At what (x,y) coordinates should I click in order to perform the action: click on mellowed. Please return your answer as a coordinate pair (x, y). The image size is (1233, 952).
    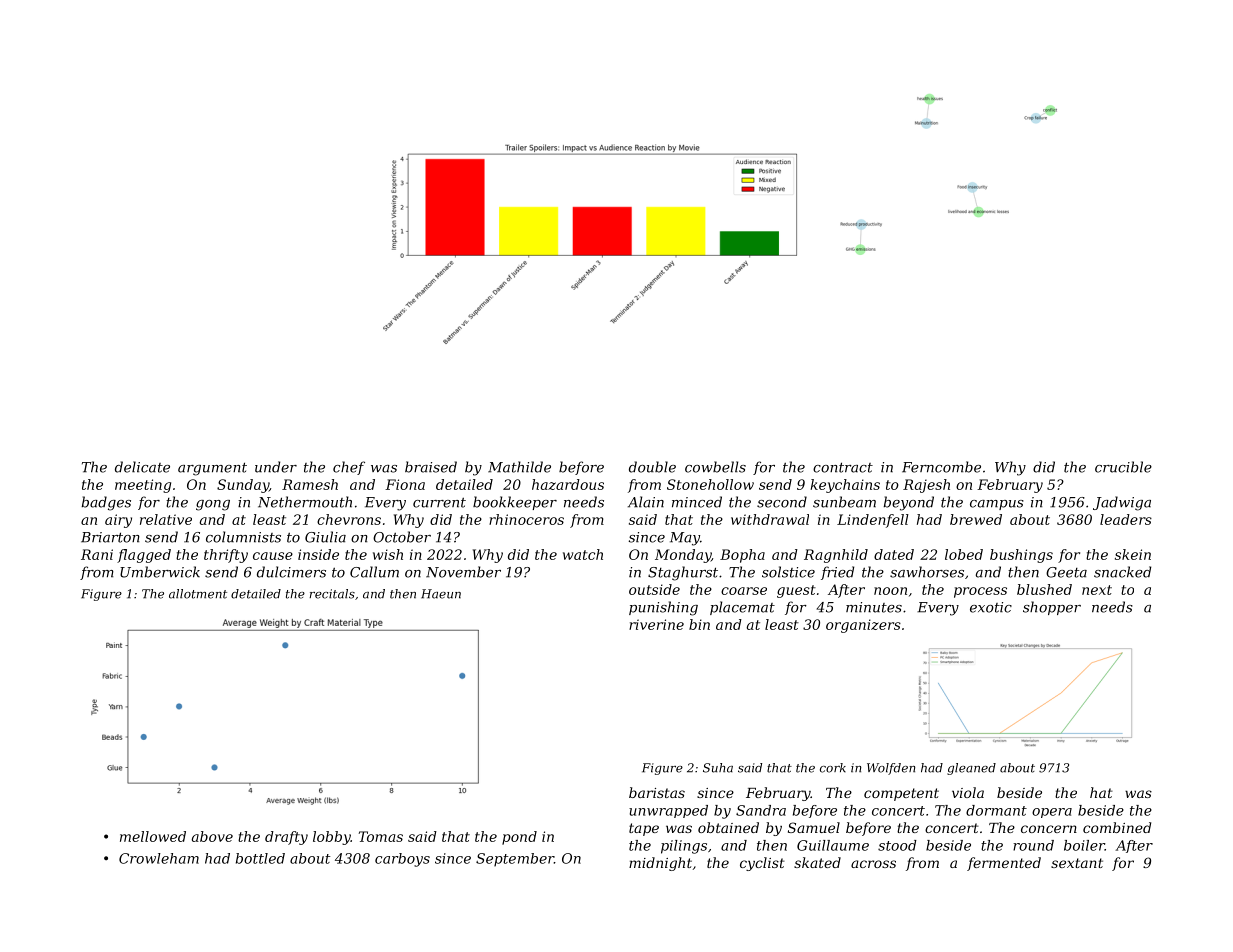
    Looking at the image, I should click on (153, 836).
